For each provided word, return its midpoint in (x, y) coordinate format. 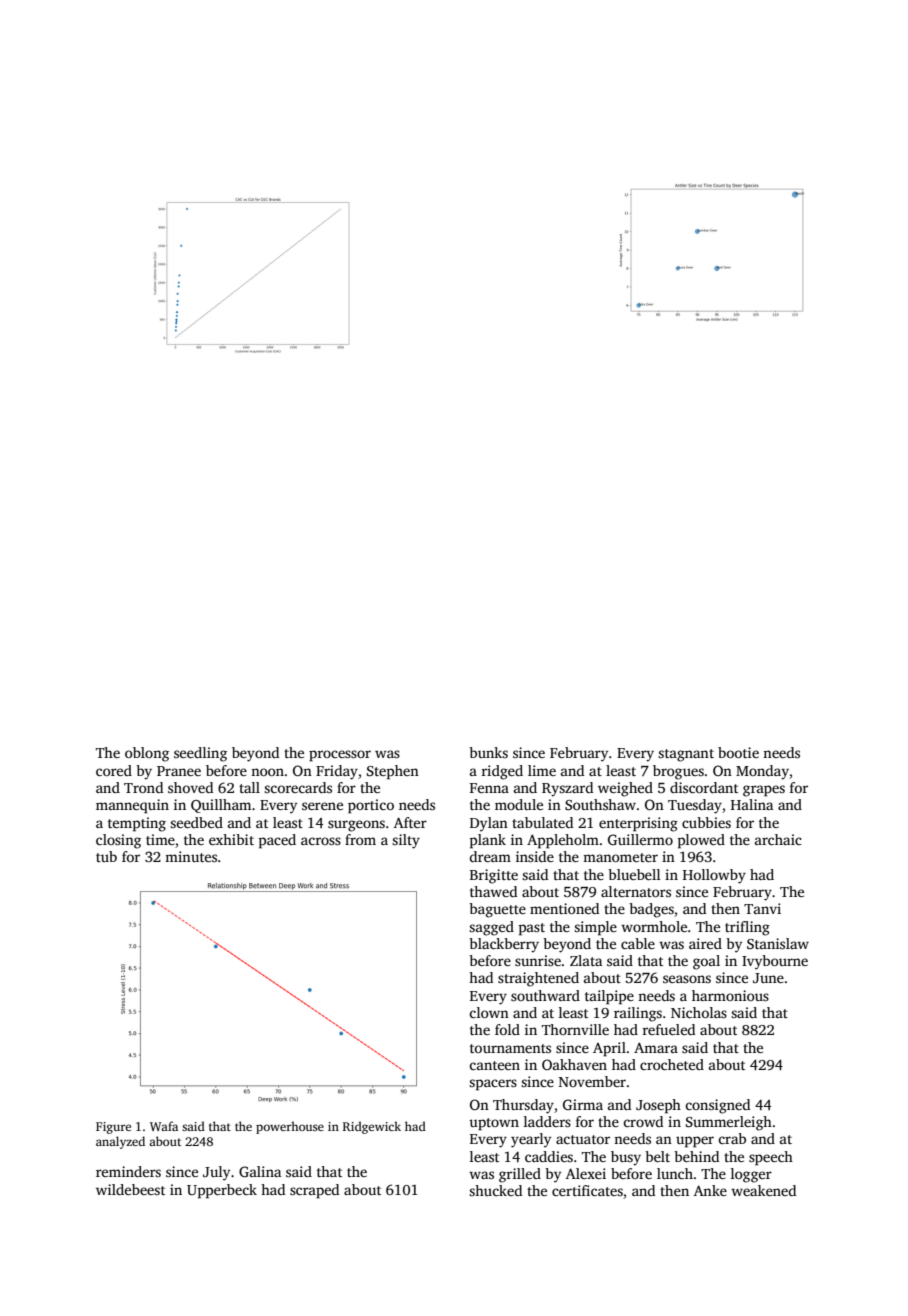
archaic (778, 839)
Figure (113, 1128)
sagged (491, 928)
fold (507, 1029)
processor (340, 756)
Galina (260, 1171)
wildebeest (130, 1189)
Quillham (221, 806)
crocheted (672, 1064)
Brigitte (494, 876)
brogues (678, 772)
